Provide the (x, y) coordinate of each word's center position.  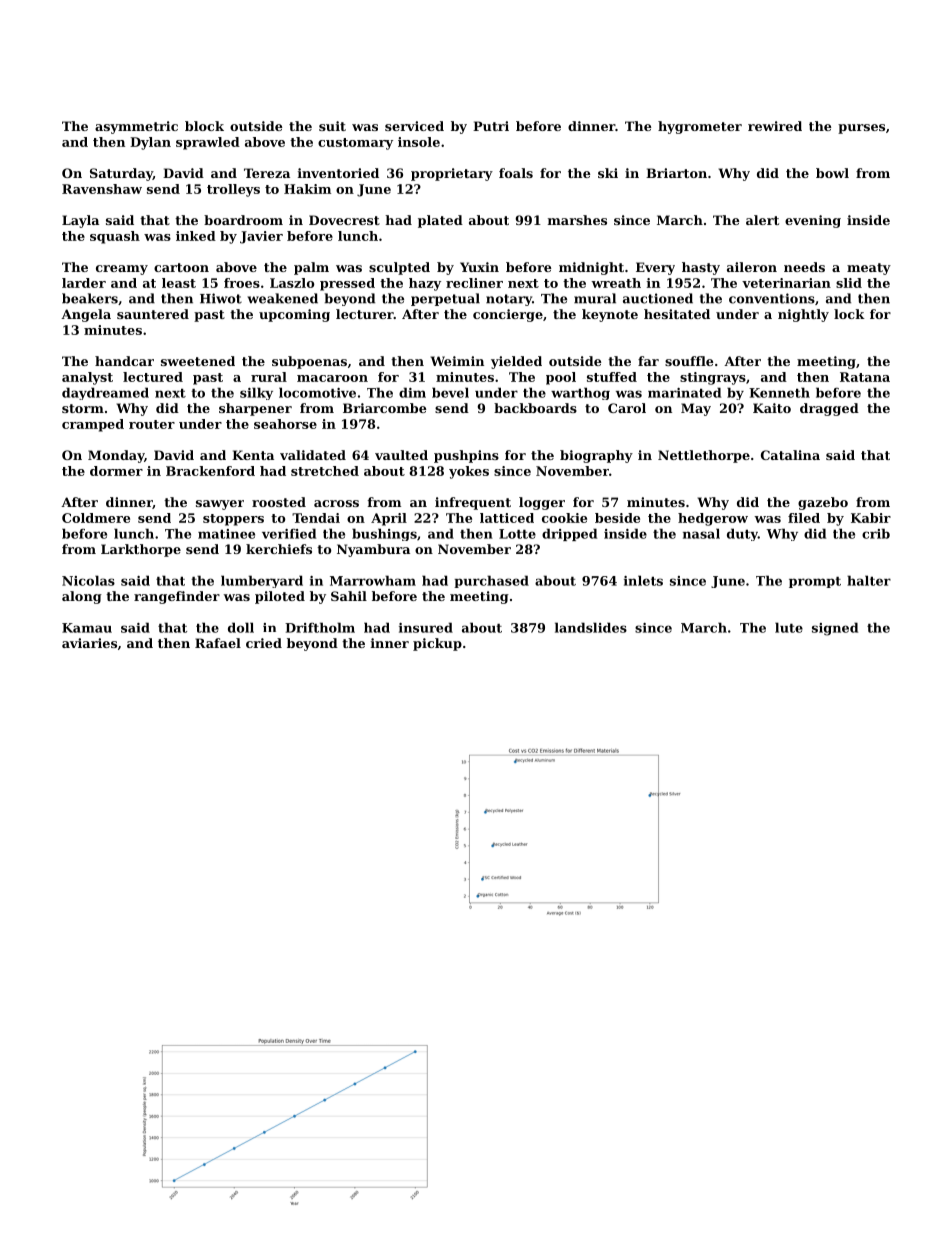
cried (264, 643)
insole (419, 142)
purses (861, 129)
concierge (508, 315)
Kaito (772, 408)
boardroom (243, 220)
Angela (86, 315)
